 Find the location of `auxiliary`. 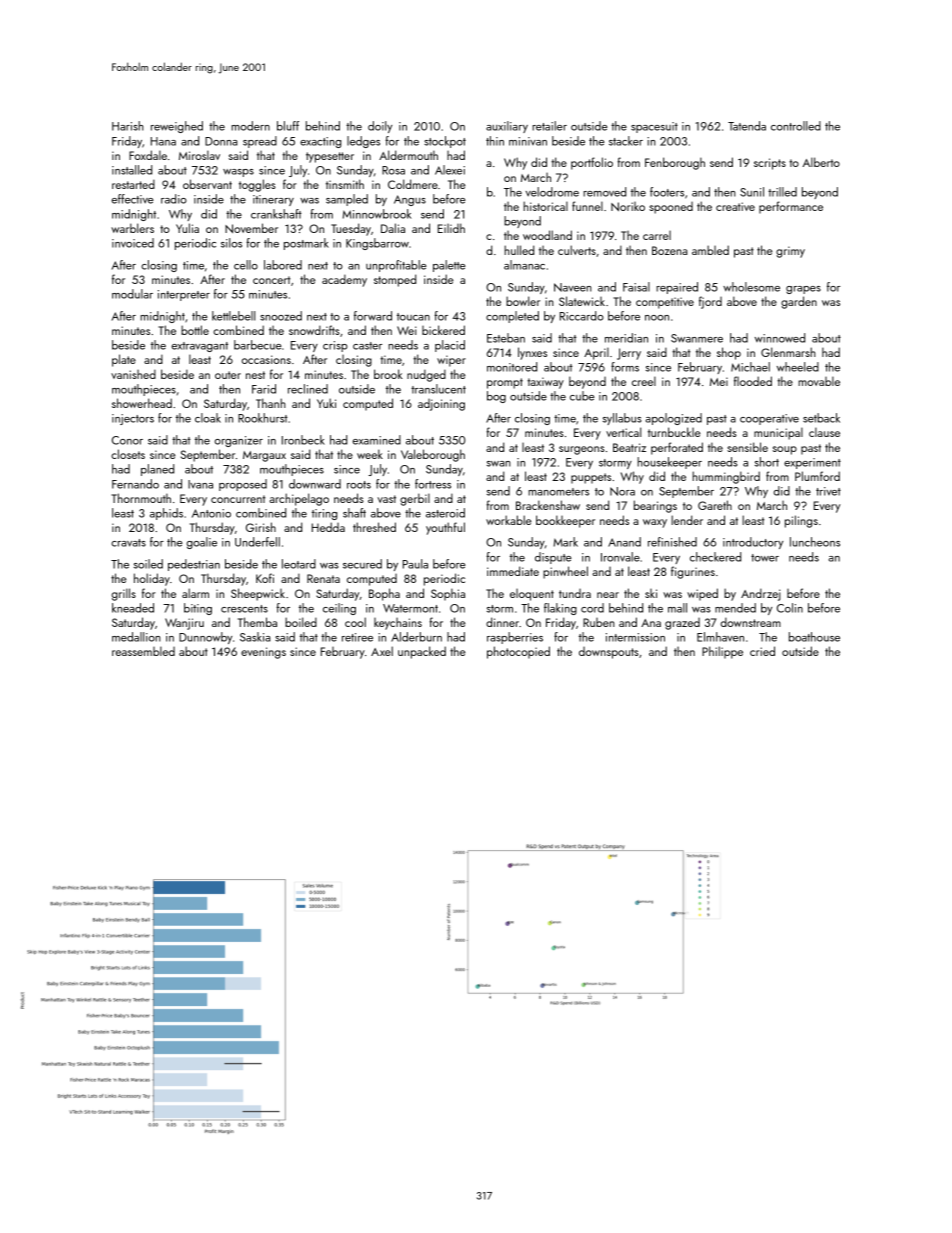

auxiliary is located at coordinates (507, 127).
